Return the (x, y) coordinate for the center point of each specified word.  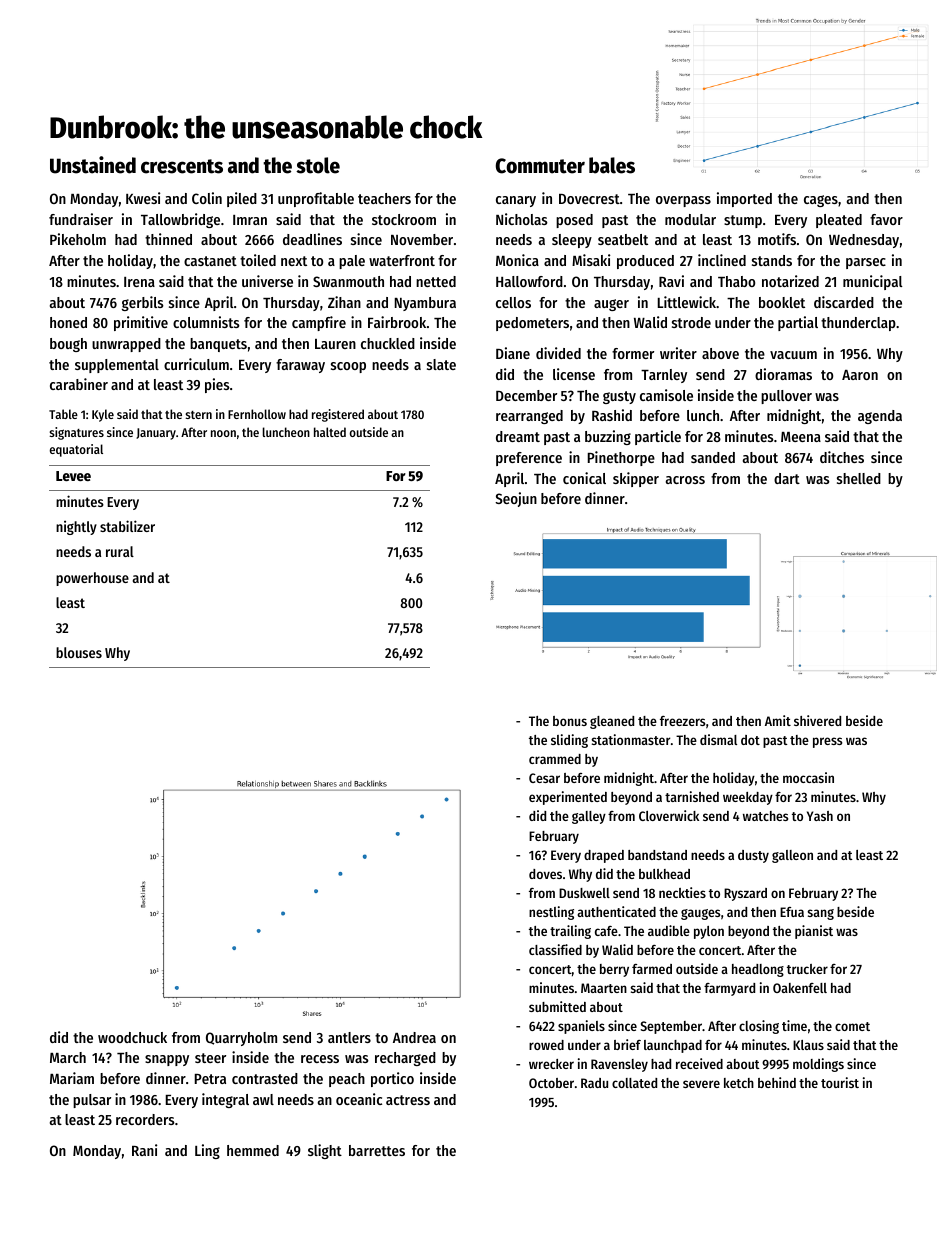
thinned (168, 239)
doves (545, 874)
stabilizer (127, 526)
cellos (513, 302)
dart (787, 478)
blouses (79, 652)
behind (777, 1082)
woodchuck (132, 1037)
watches (765, 816)
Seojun (516, 499)
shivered (817, 720)
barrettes (377, 1150)
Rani (144, 1150)
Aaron (860, 375)
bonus (570, 721)
